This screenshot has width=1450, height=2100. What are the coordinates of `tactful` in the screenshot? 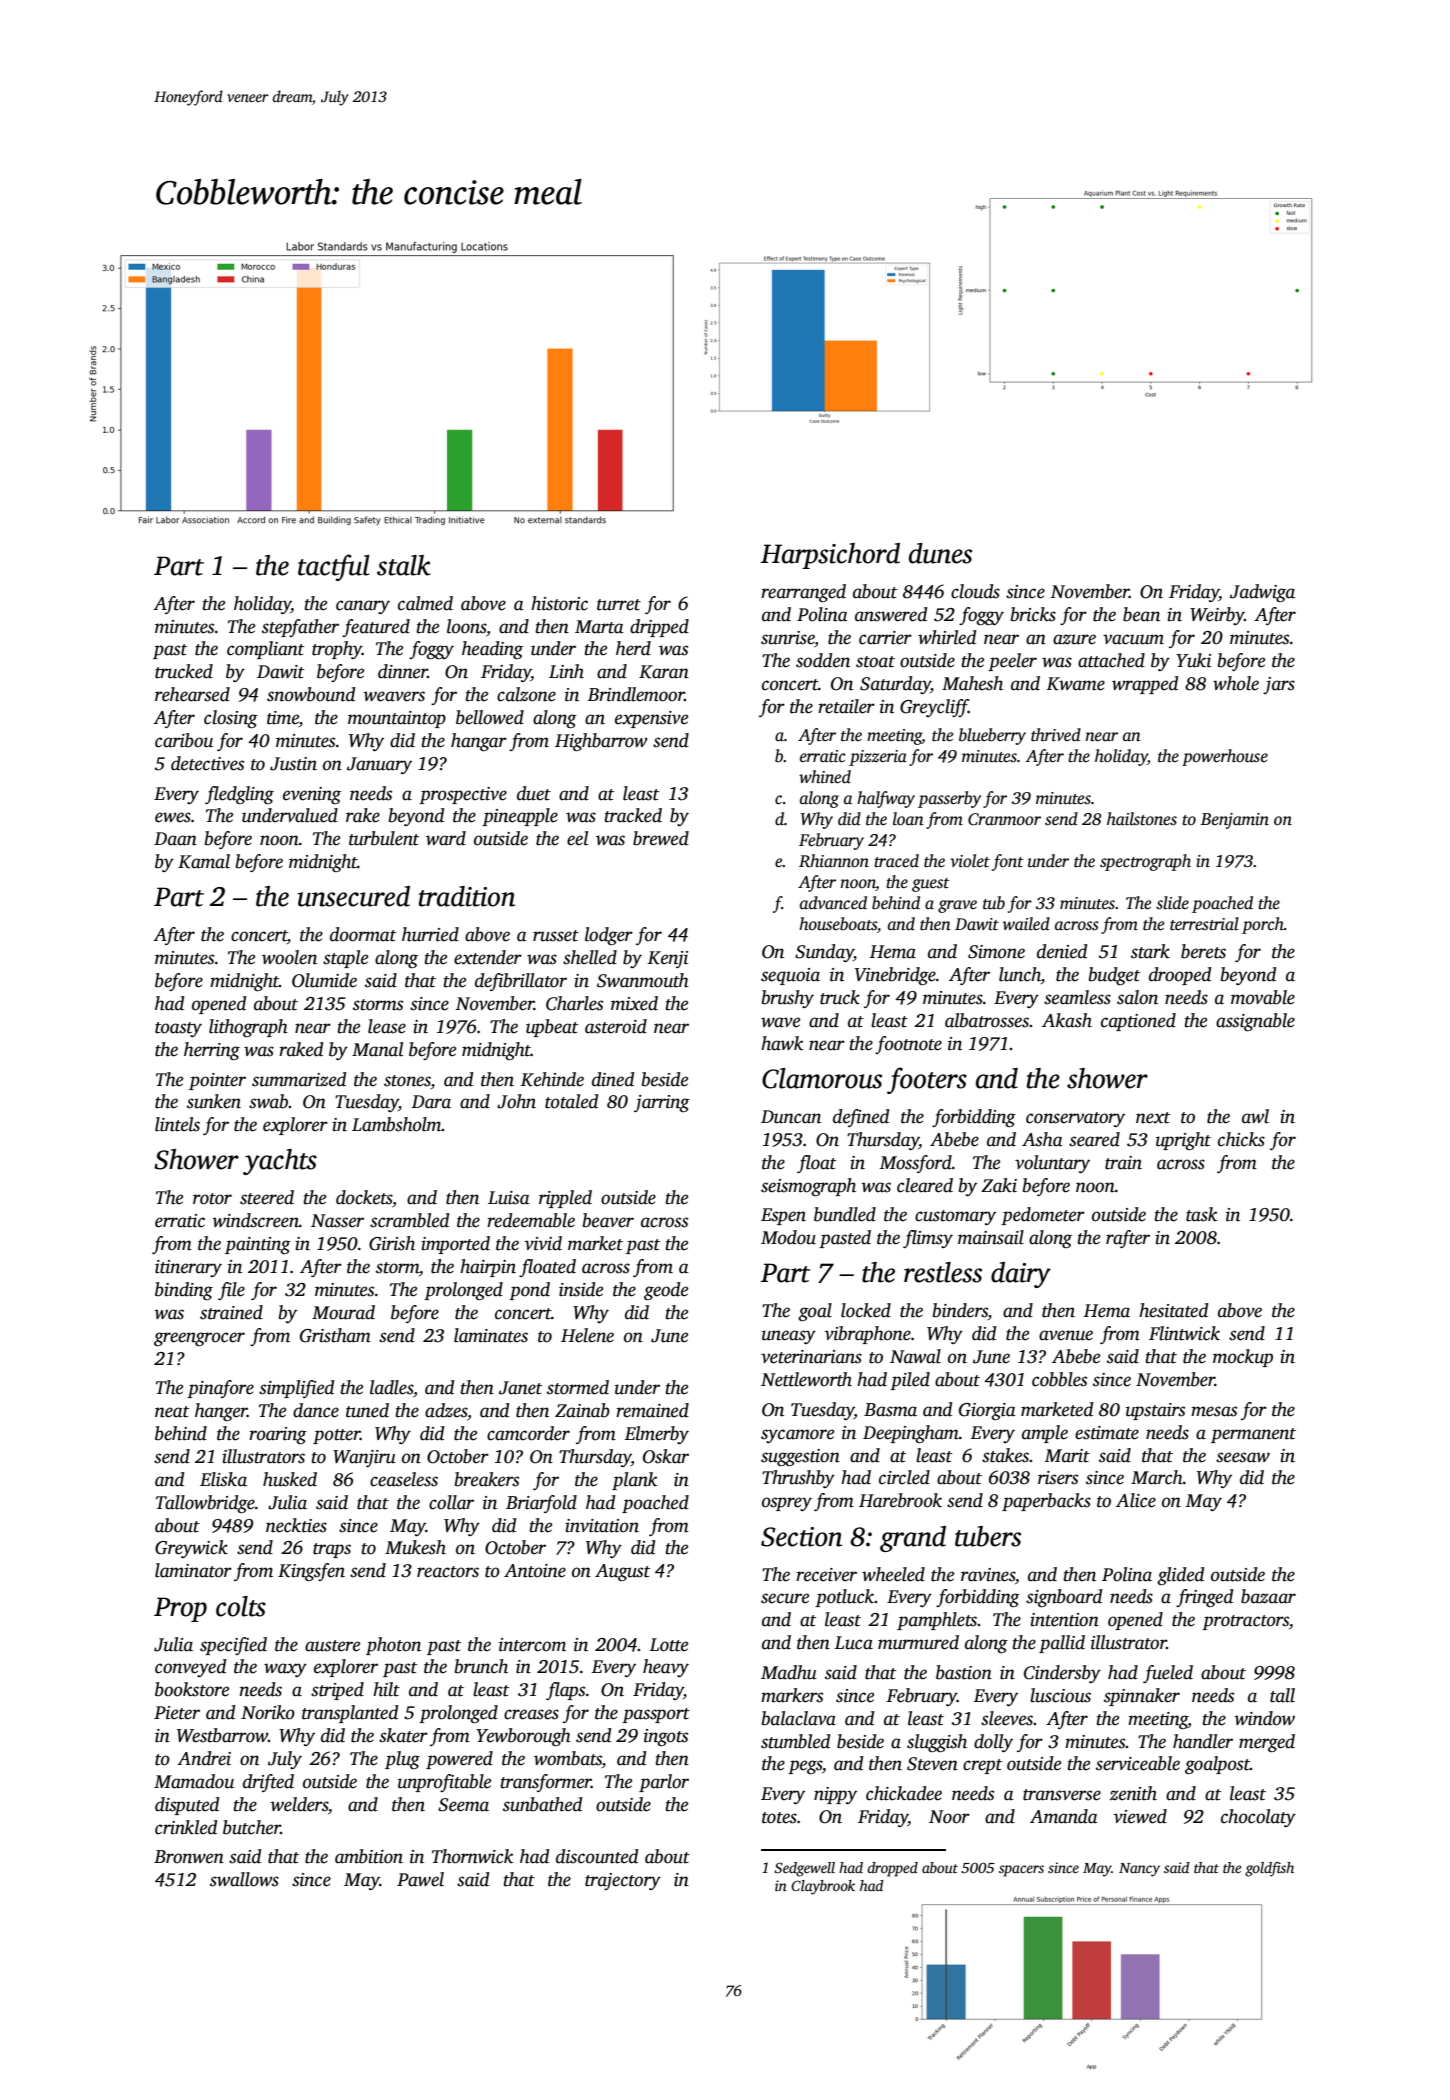 It's located at (334, 567).
